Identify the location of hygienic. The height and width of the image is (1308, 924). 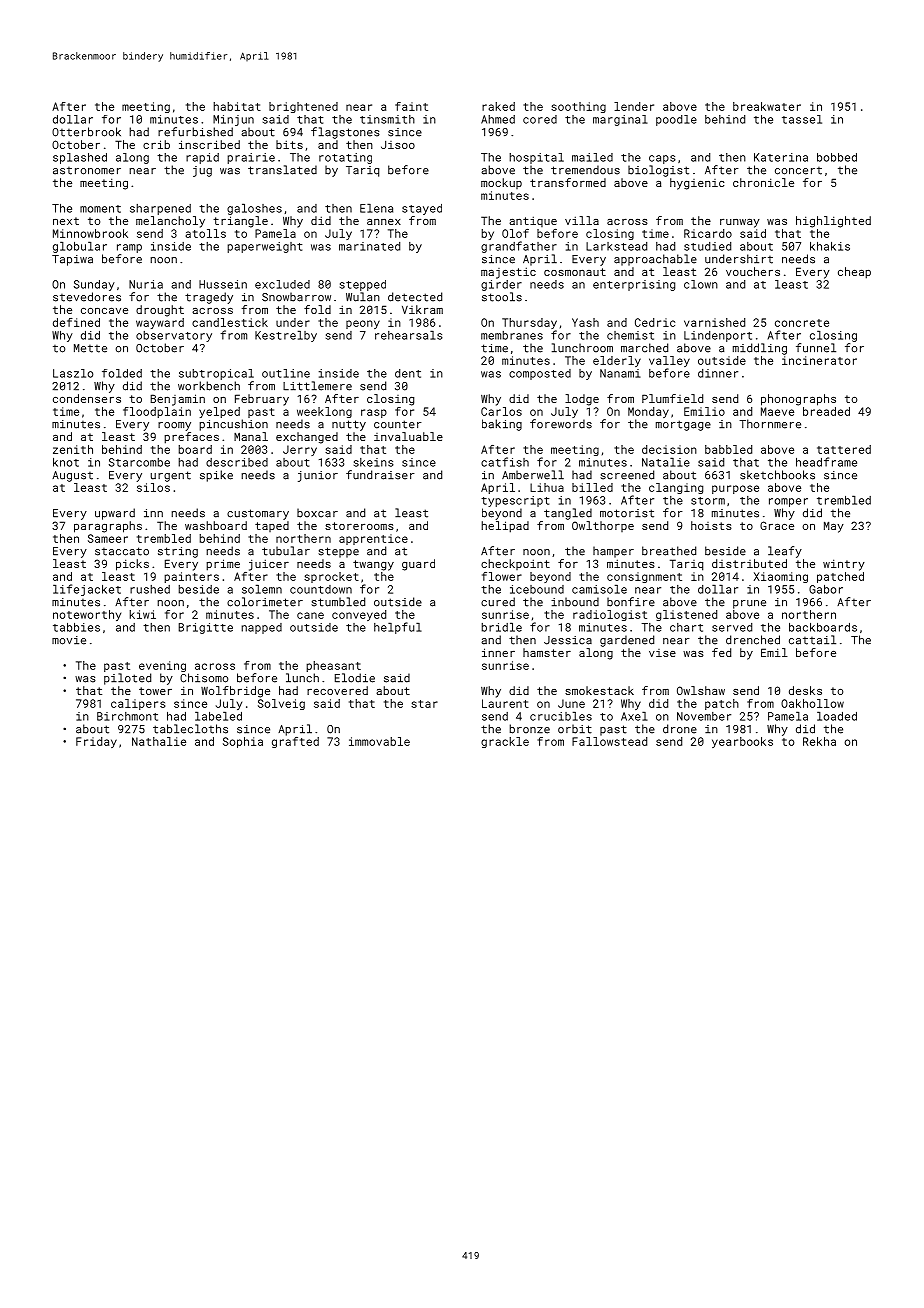
(697, 184).
